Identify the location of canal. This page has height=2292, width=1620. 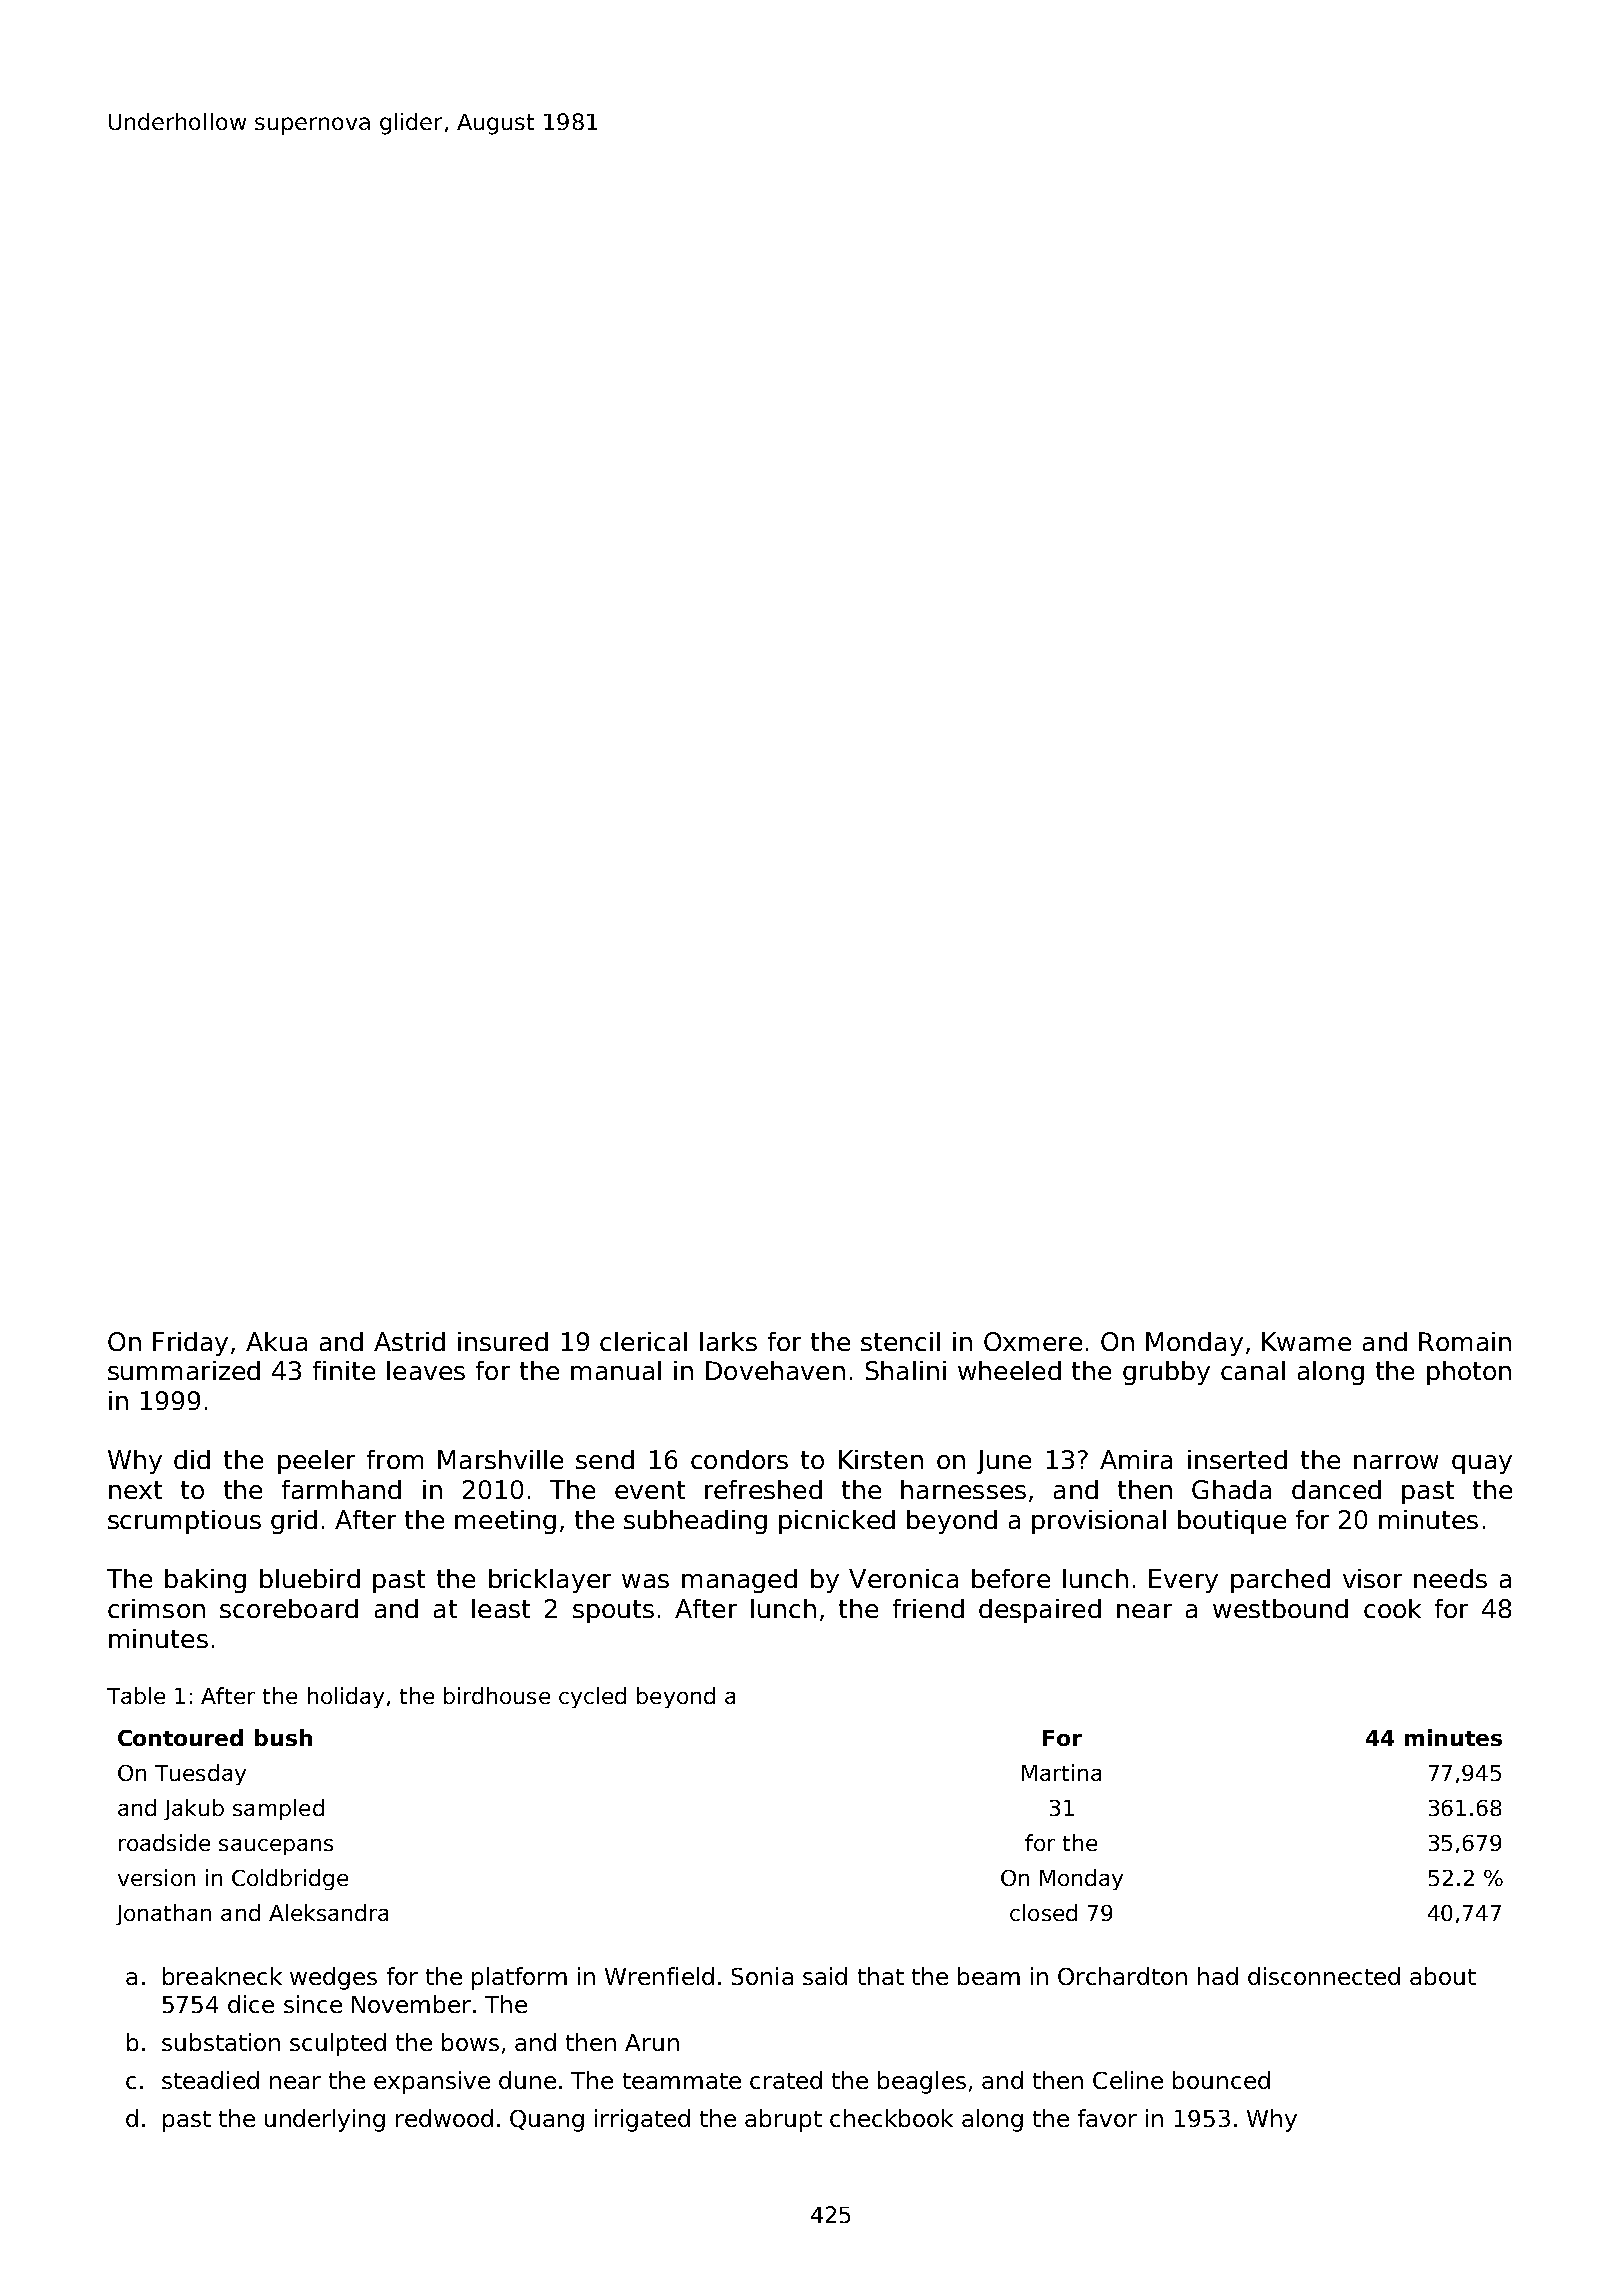
(1253, 1370).
